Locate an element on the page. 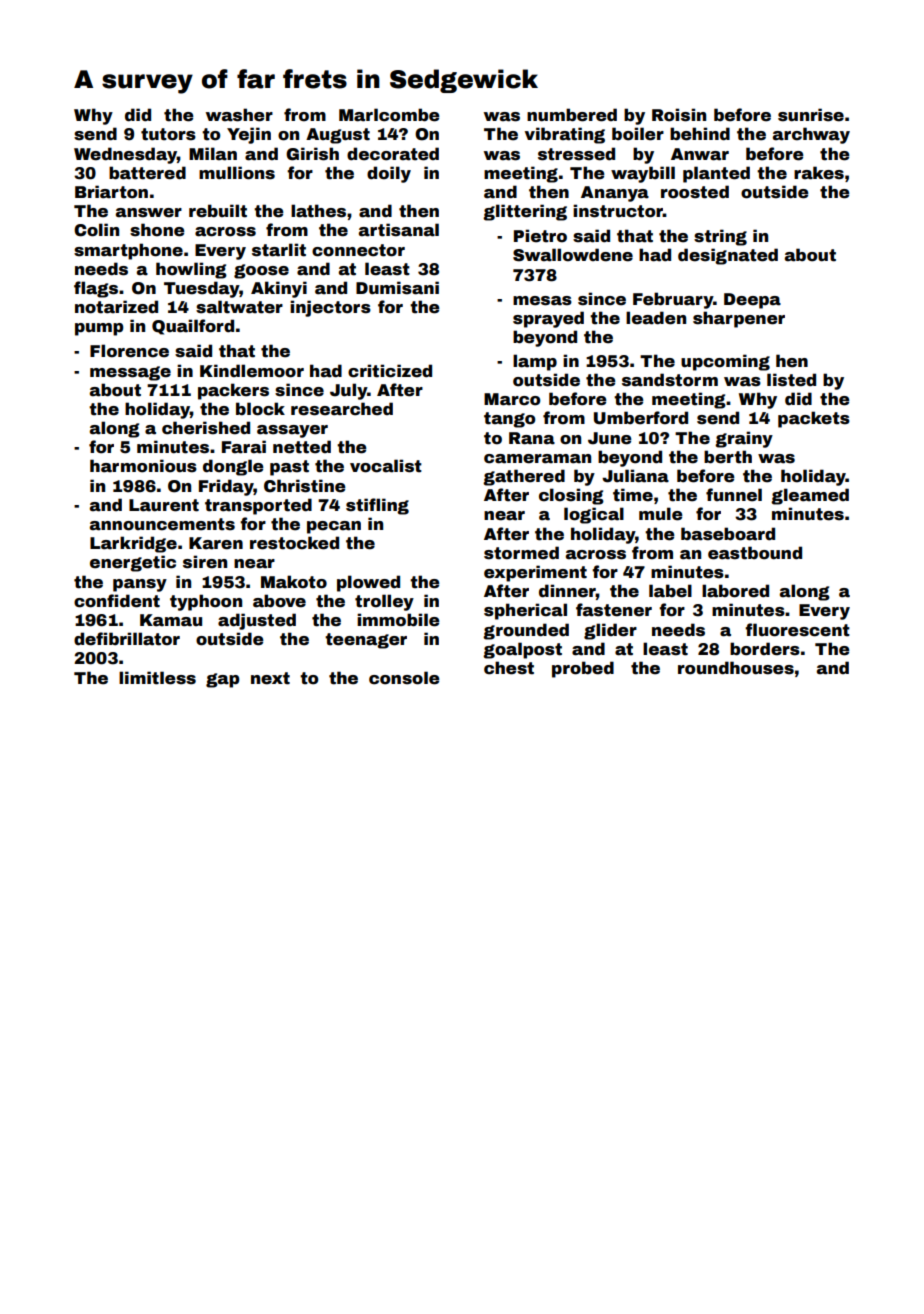  cherished is located at coordinates (206, 428).
